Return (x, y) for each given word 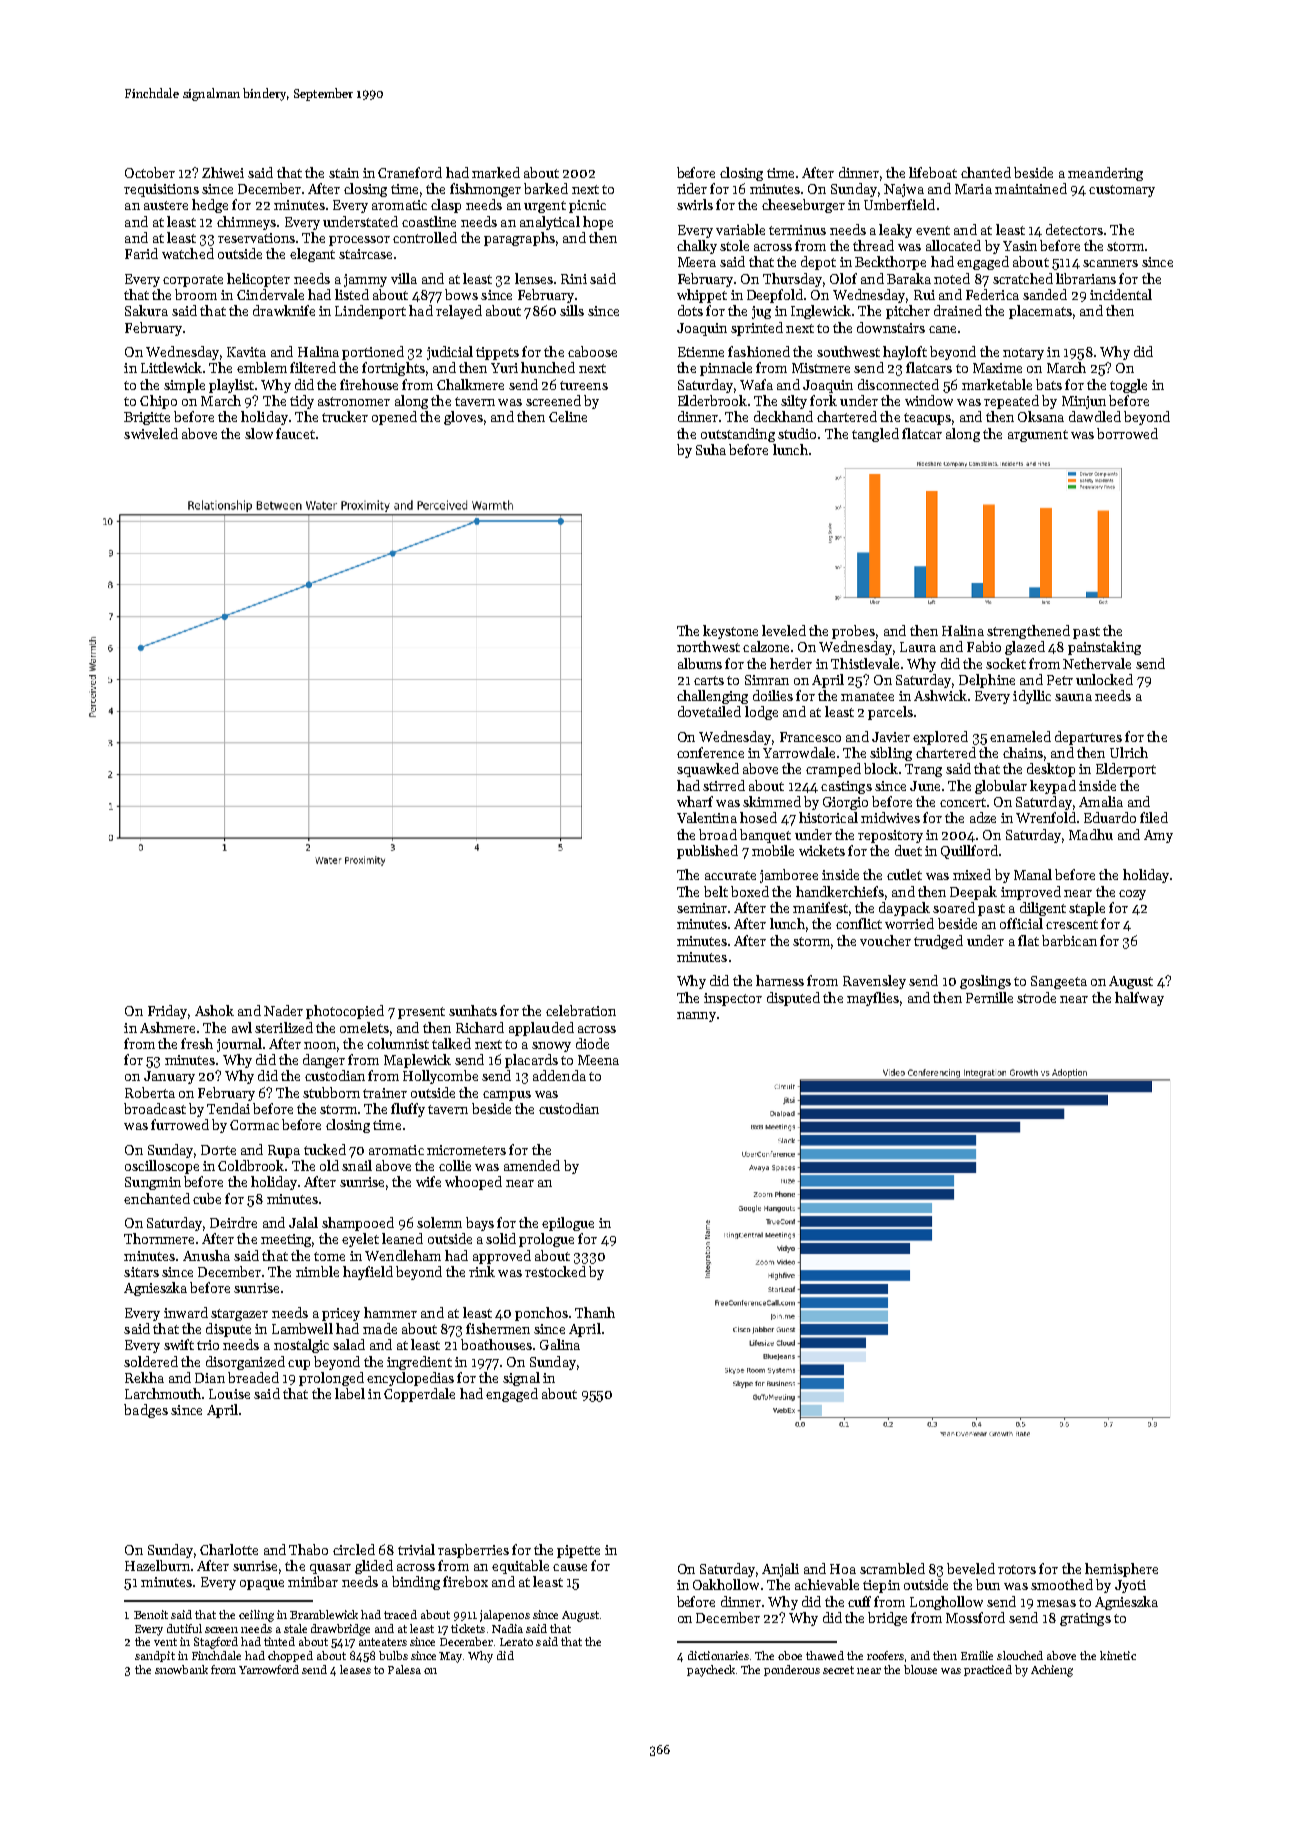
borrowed (1127, 433)
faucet (295, 433)
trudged (938, 942)
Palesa (404, 1669)
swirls (695, 204)
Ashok (214, 1010)
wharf (695, 801)
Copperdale (419, 1395)
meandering (1105, 174)
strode (1036, 997)
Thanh (595, 1312)
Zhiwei (223, 172)
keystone (730, 632)
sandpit (155, 1656)
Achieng (1052, 1671)
